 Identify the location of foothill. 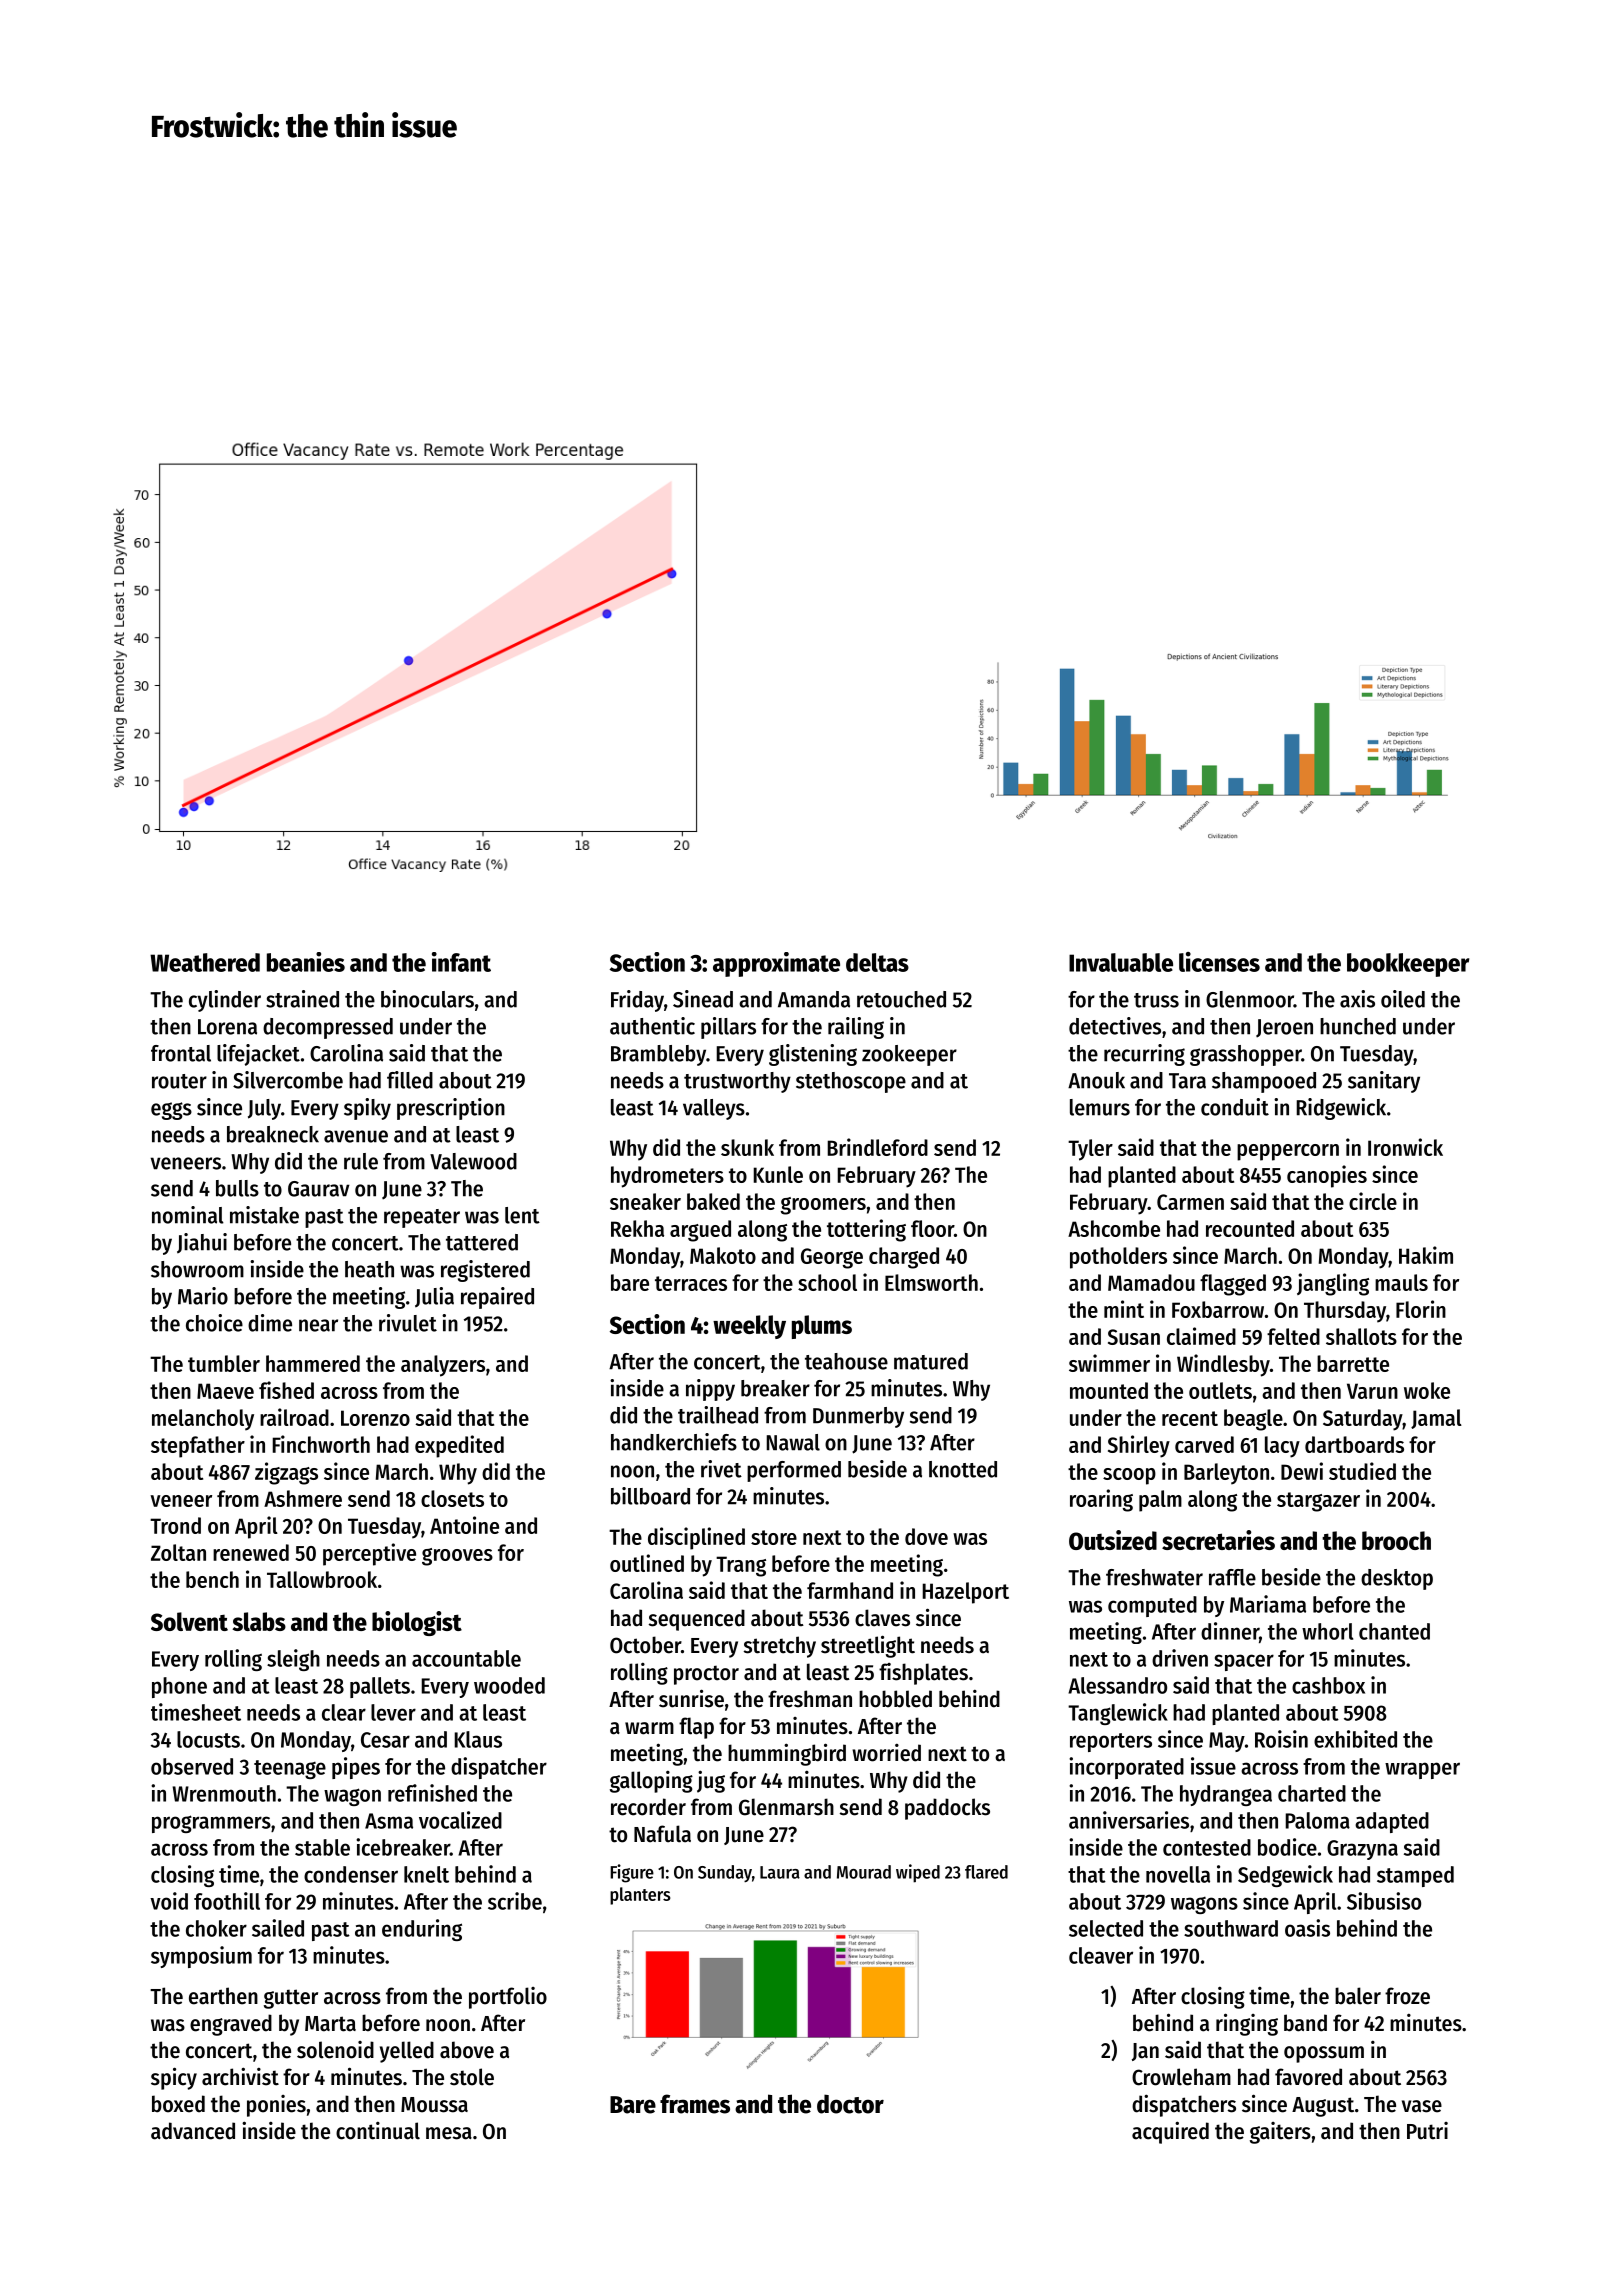
(227, 1901).
